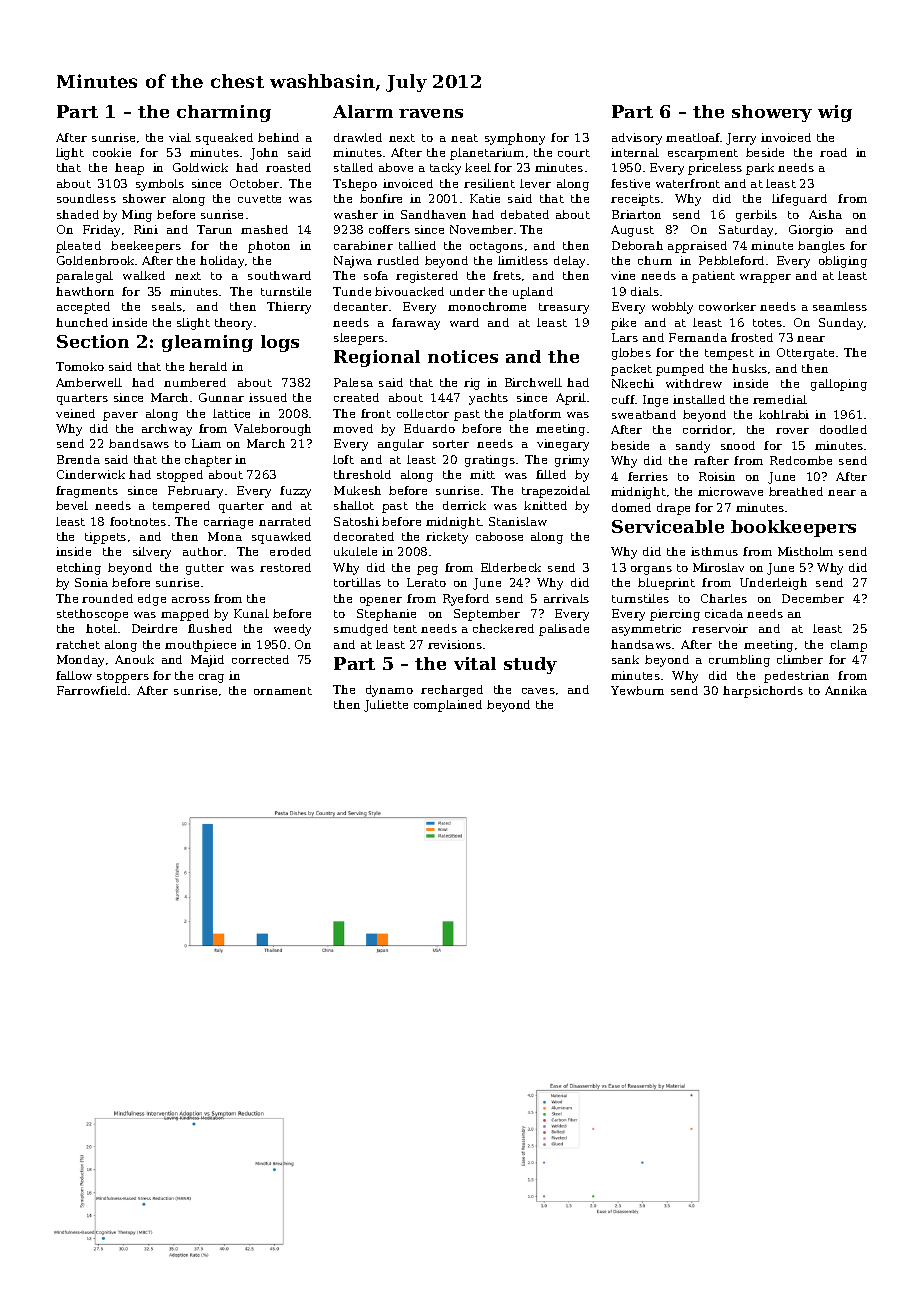  I want to click on Majid, so click(207, 661).
